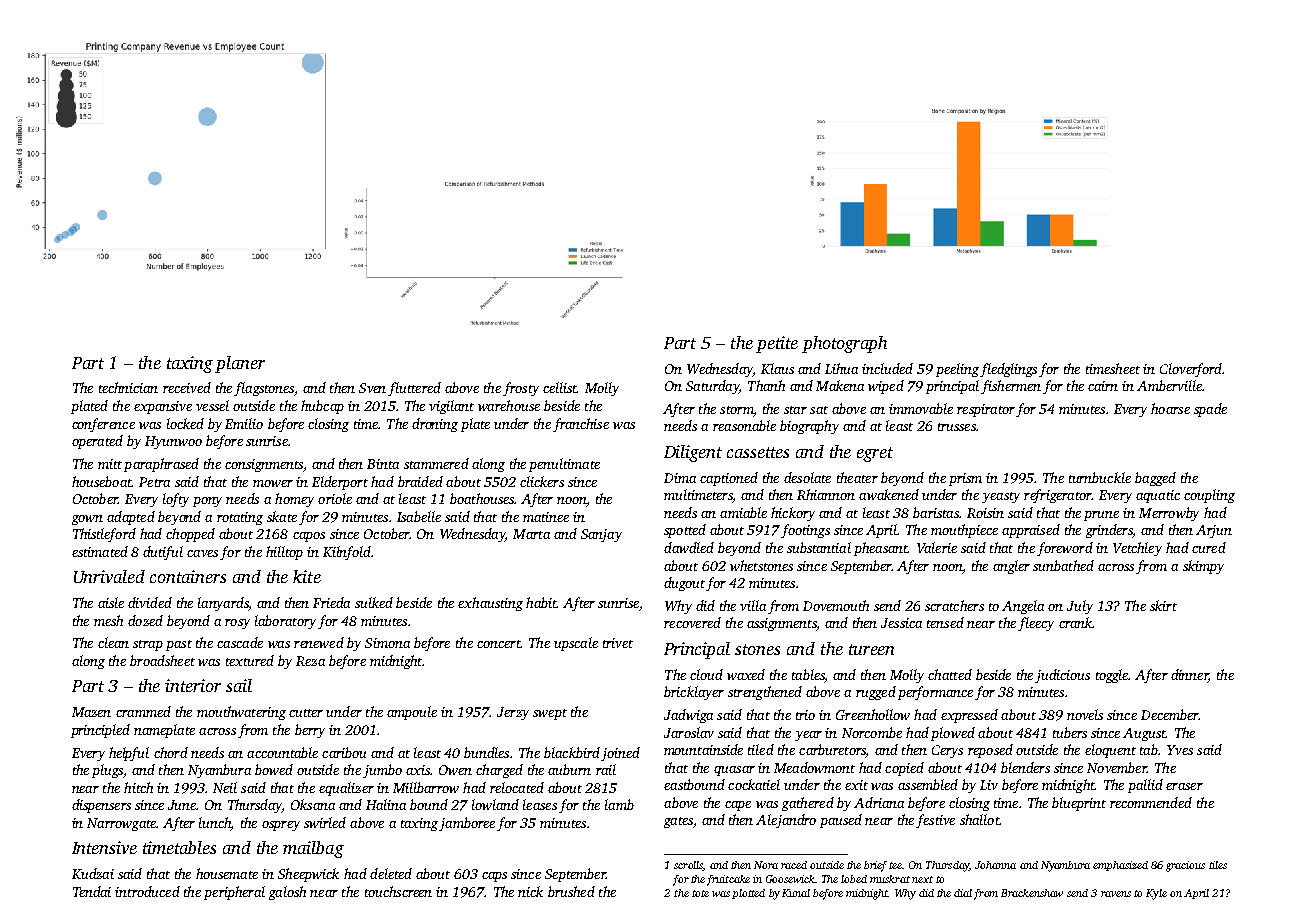  Describe the element at coordinates (921, 408) in the screenshot. I see `immovable` at that location.
